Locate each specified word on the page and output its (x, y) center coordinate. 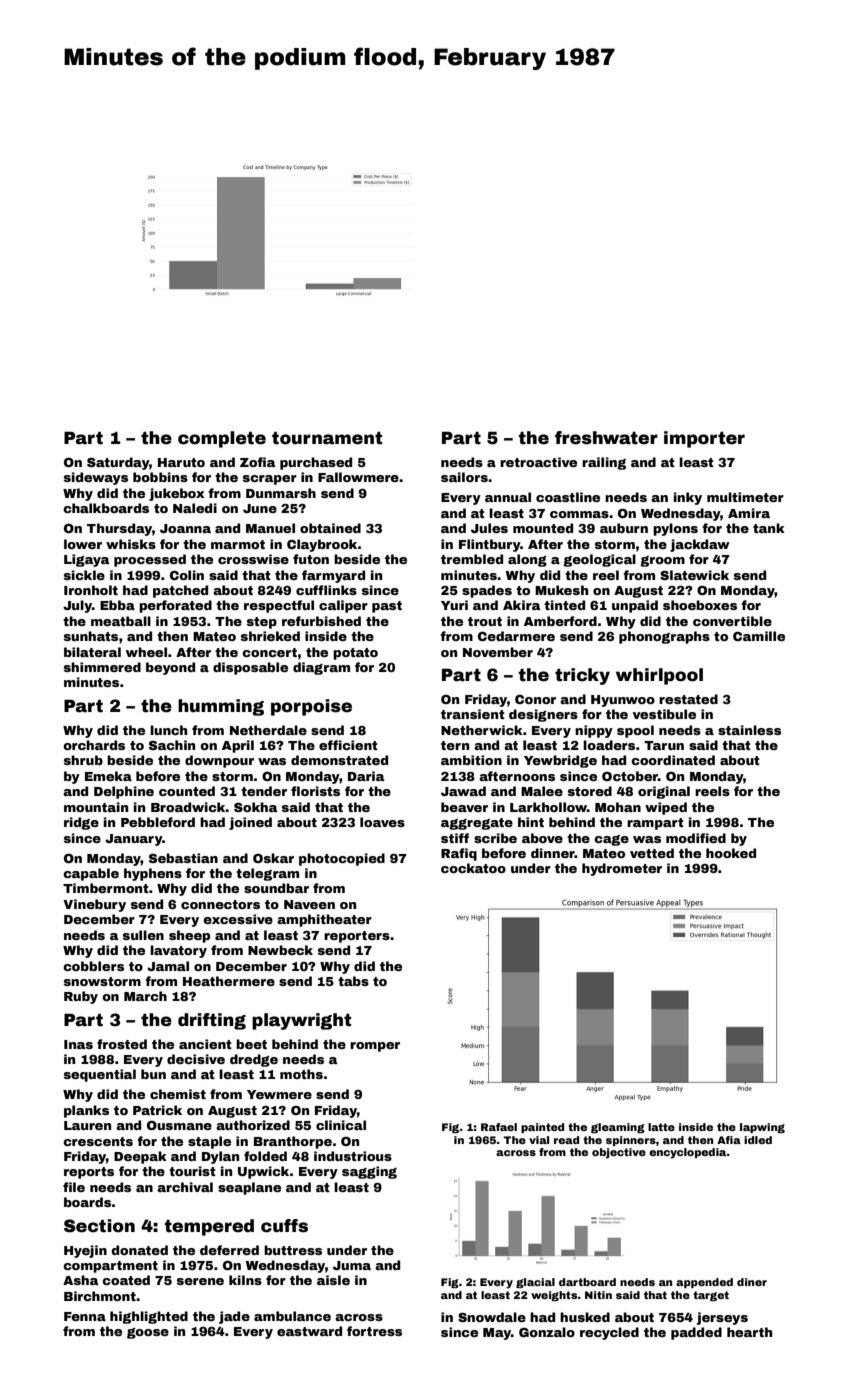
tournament (327, 438)
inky (688, 498)
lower (83, 544)
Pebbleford (158, 822)
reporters (357, 937)
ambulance (292, 1316)
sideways (96, 478)
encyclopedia (688, 1153)
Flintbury (490, 545)
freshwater (606, 438)
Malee (542, 791)
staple (209, 1142)
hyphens (153, 874)
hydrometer (622, 869)
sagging (369, 1172)
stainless (749, 730)
